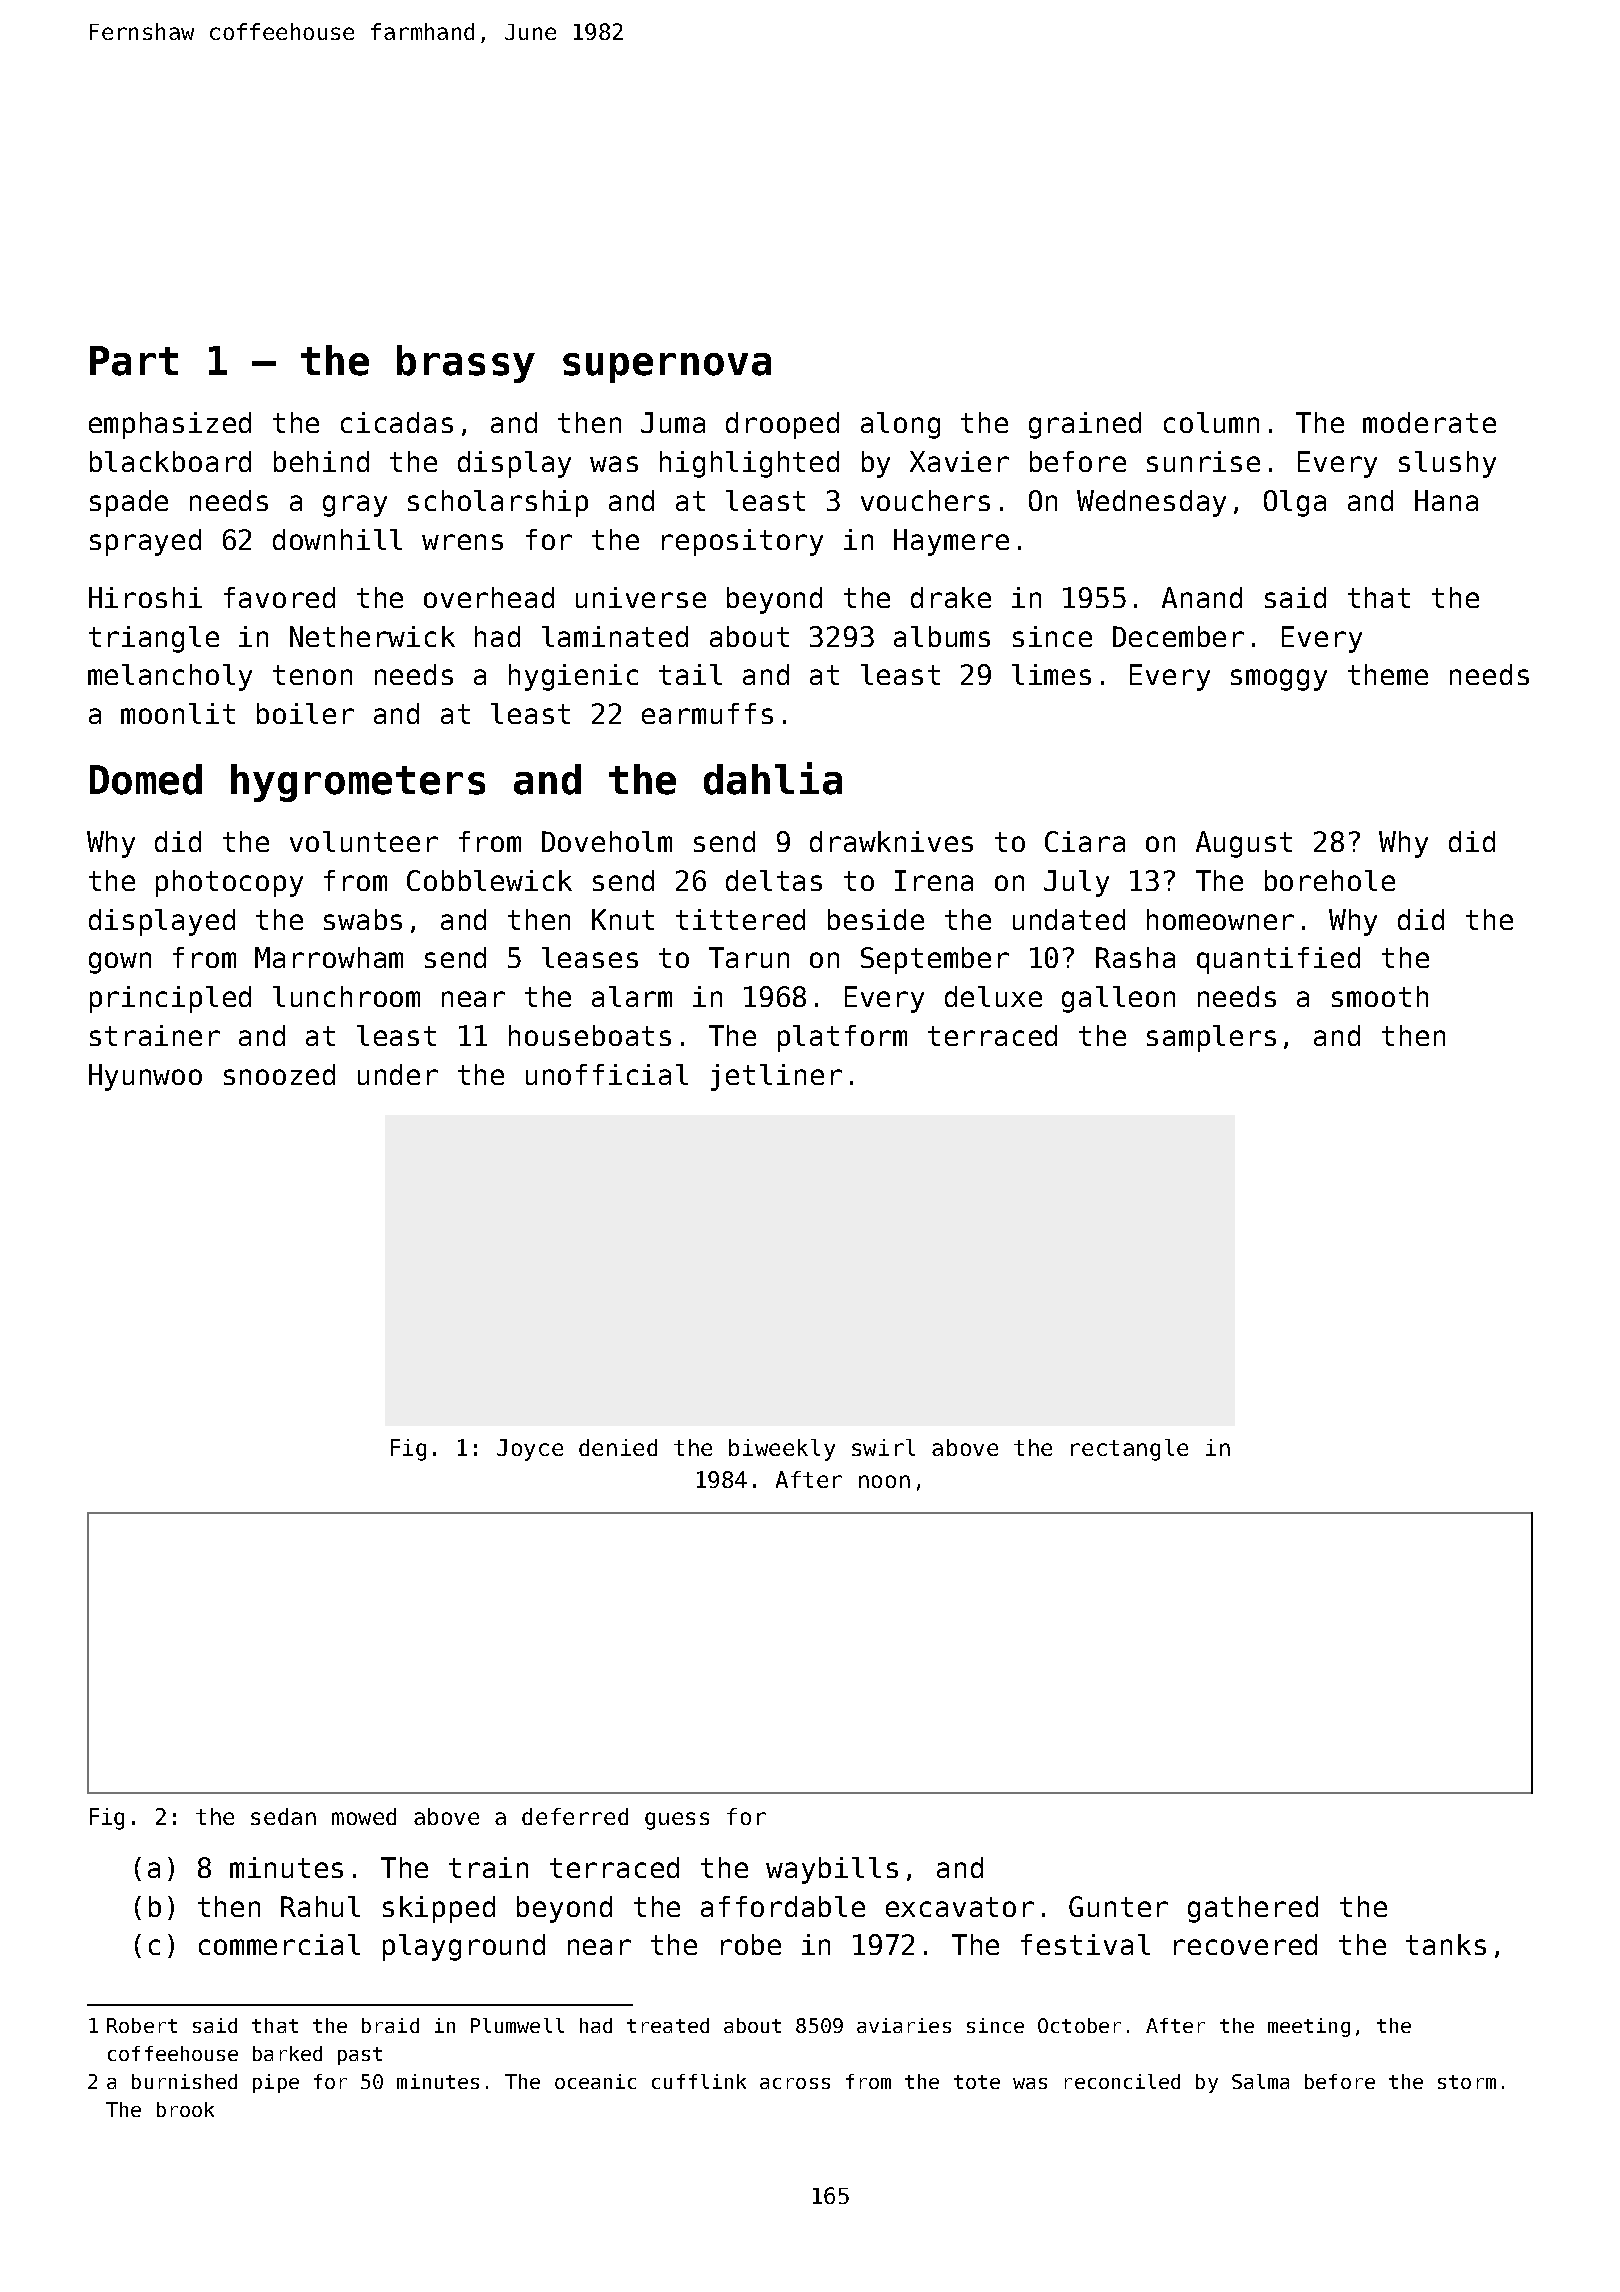 The width and height of the image is (1620, 2292). I want to click on sedan, so click(283, 1816).
